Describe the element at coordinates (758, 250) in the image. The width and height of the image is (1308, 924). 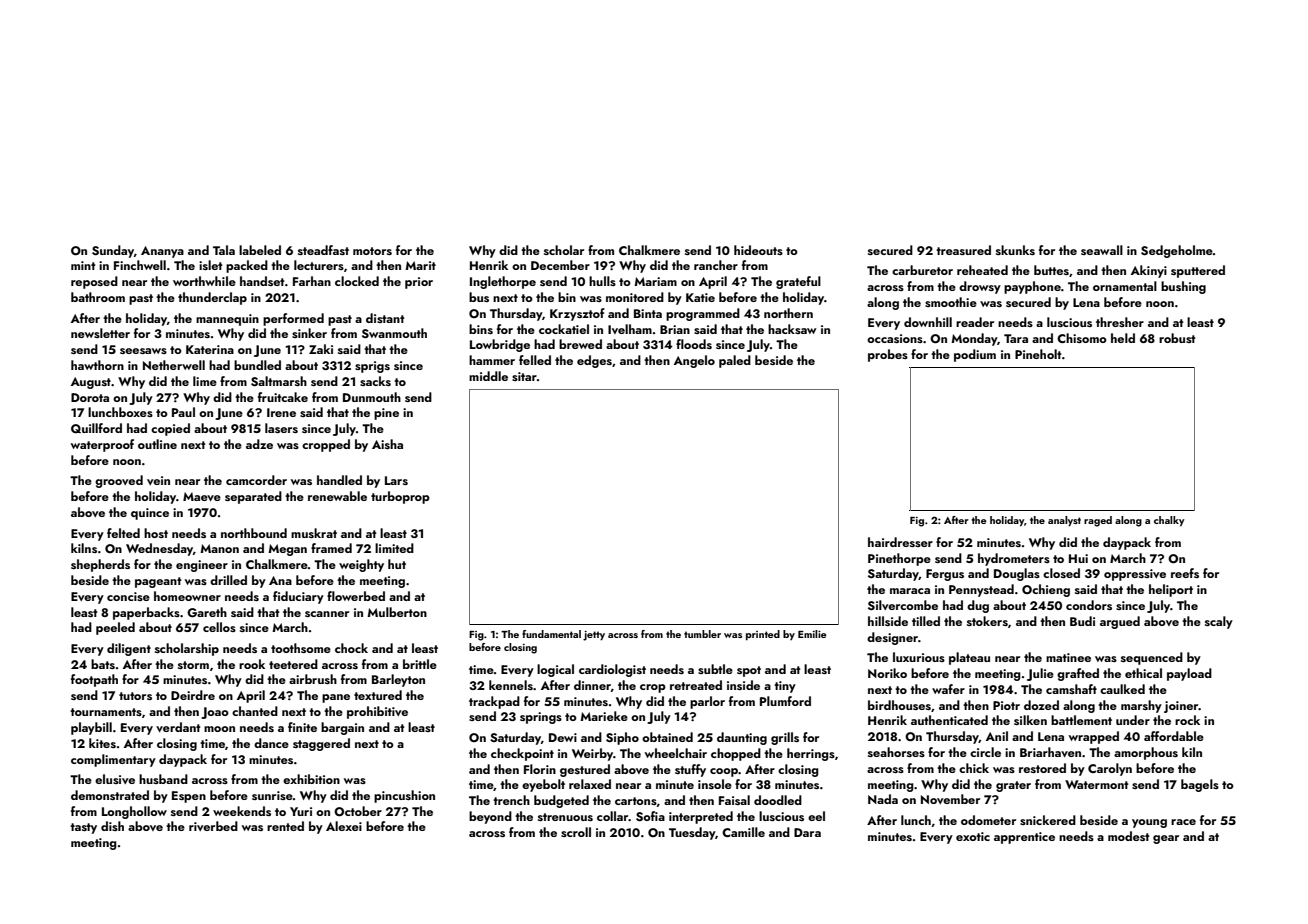
I see `hideouts` at that location.
